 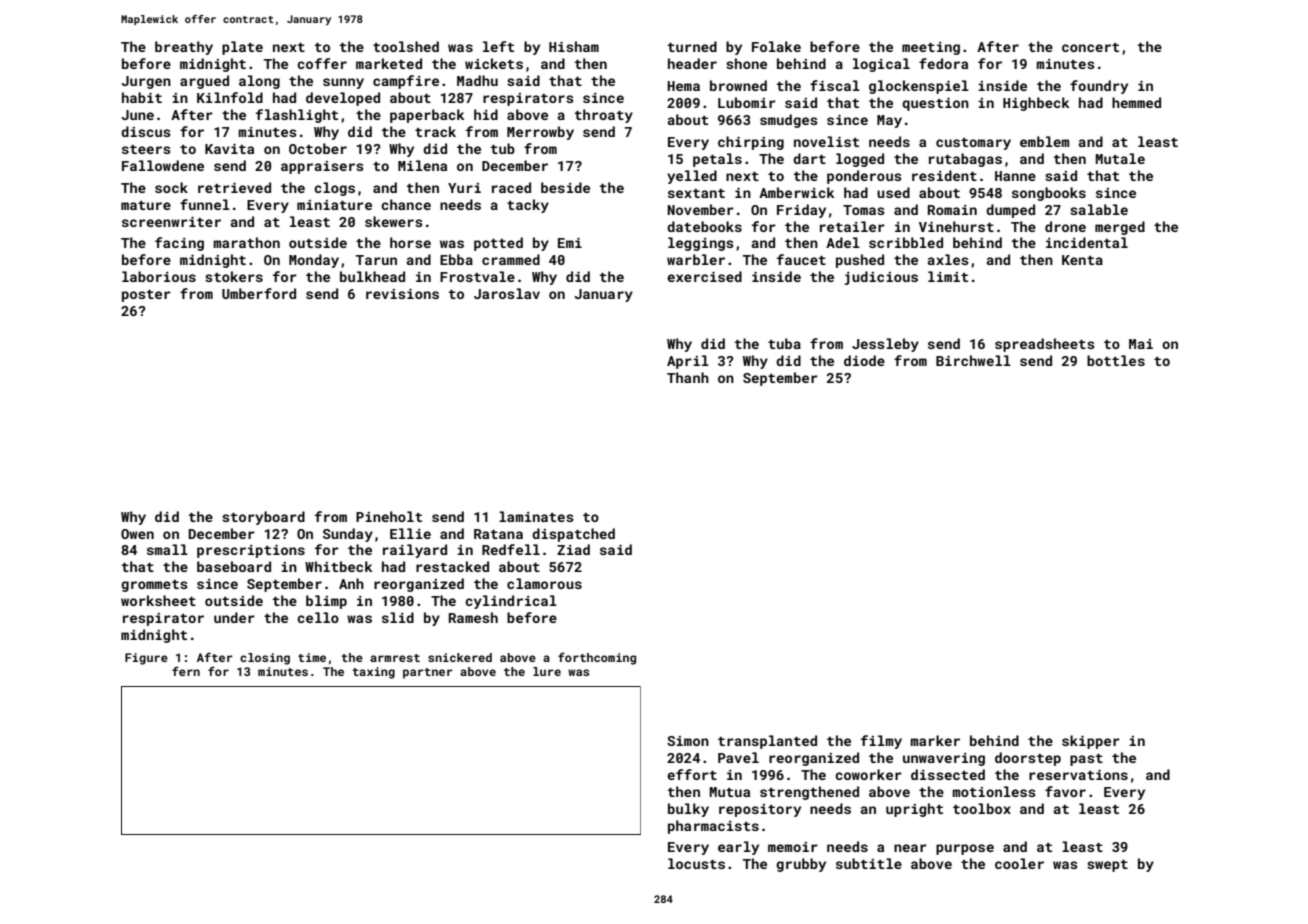 What do you see at coordinates (146, 205) in the screenshot?
I see `mature` at bounding box center [146, 205].
